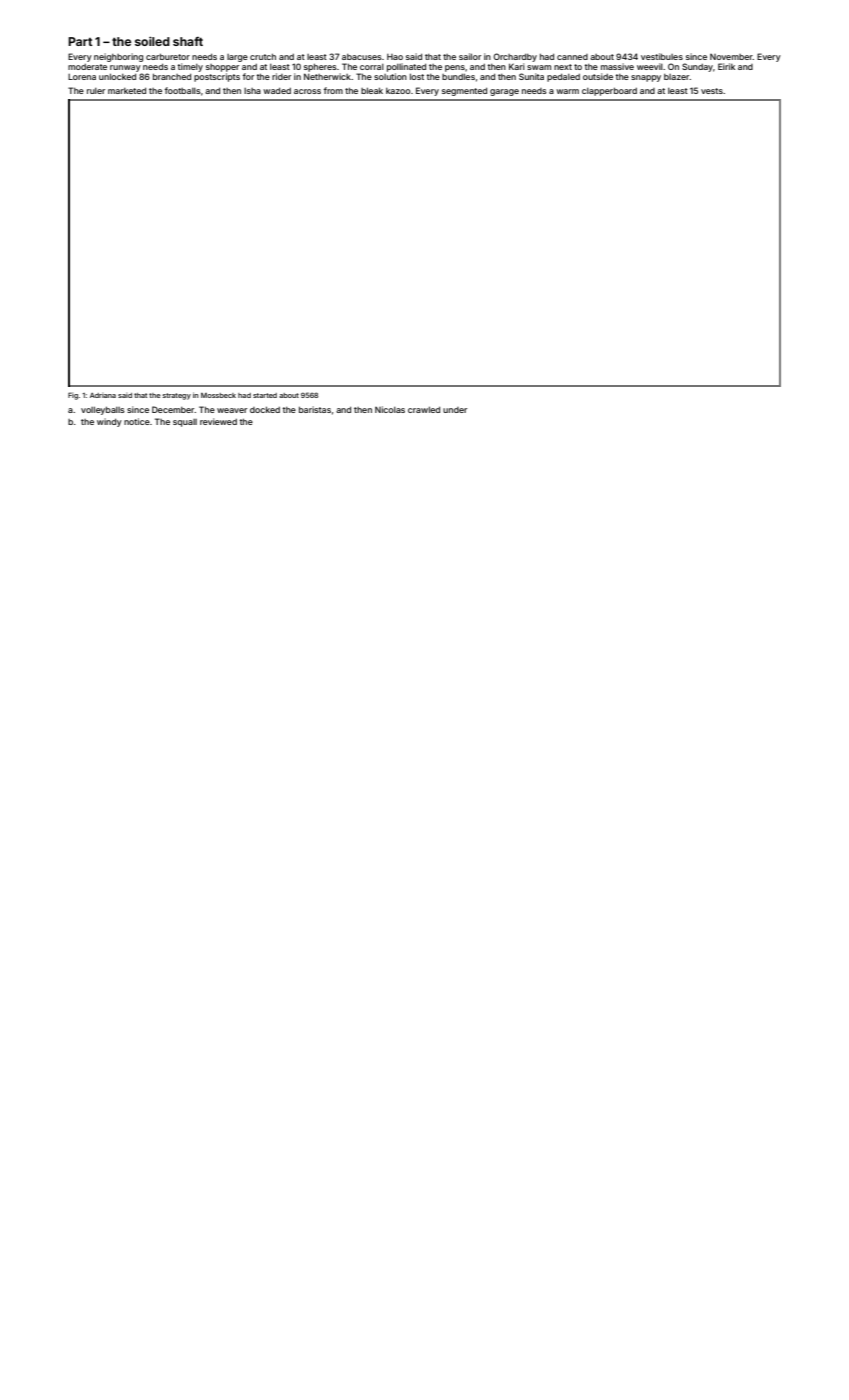  I want to click on strategy, so click(177, 396).
